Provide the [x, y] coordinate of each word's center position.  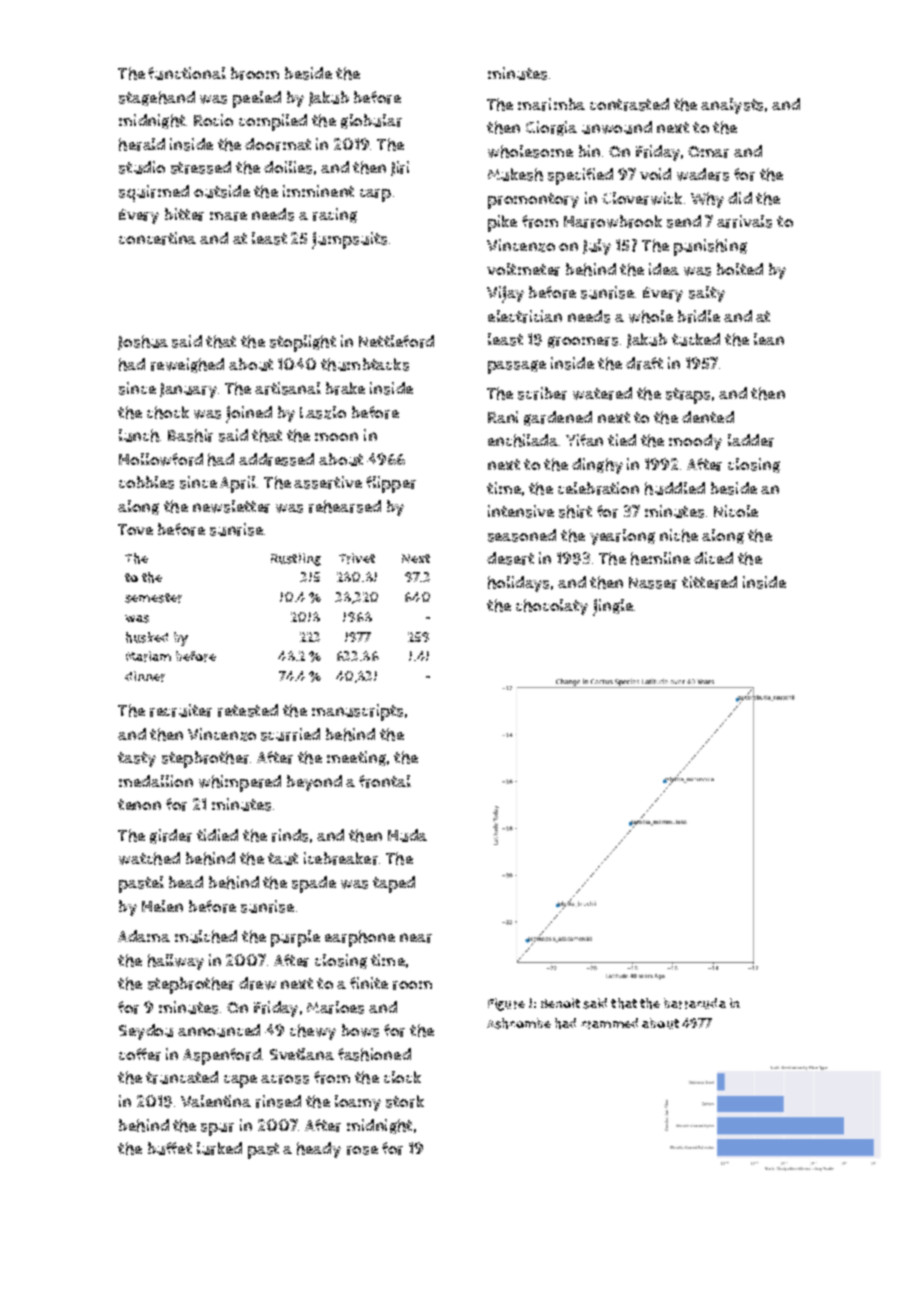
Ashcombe [519, 1023]
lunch [139, 435]
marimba [551, 104]
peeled [257, 99]
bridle [699, 316]
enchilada [523, 440]
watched [149, 858]
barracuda [695, 1003]
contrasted [629, 104]
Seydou [146, 1032]
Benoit [560, 1003]
